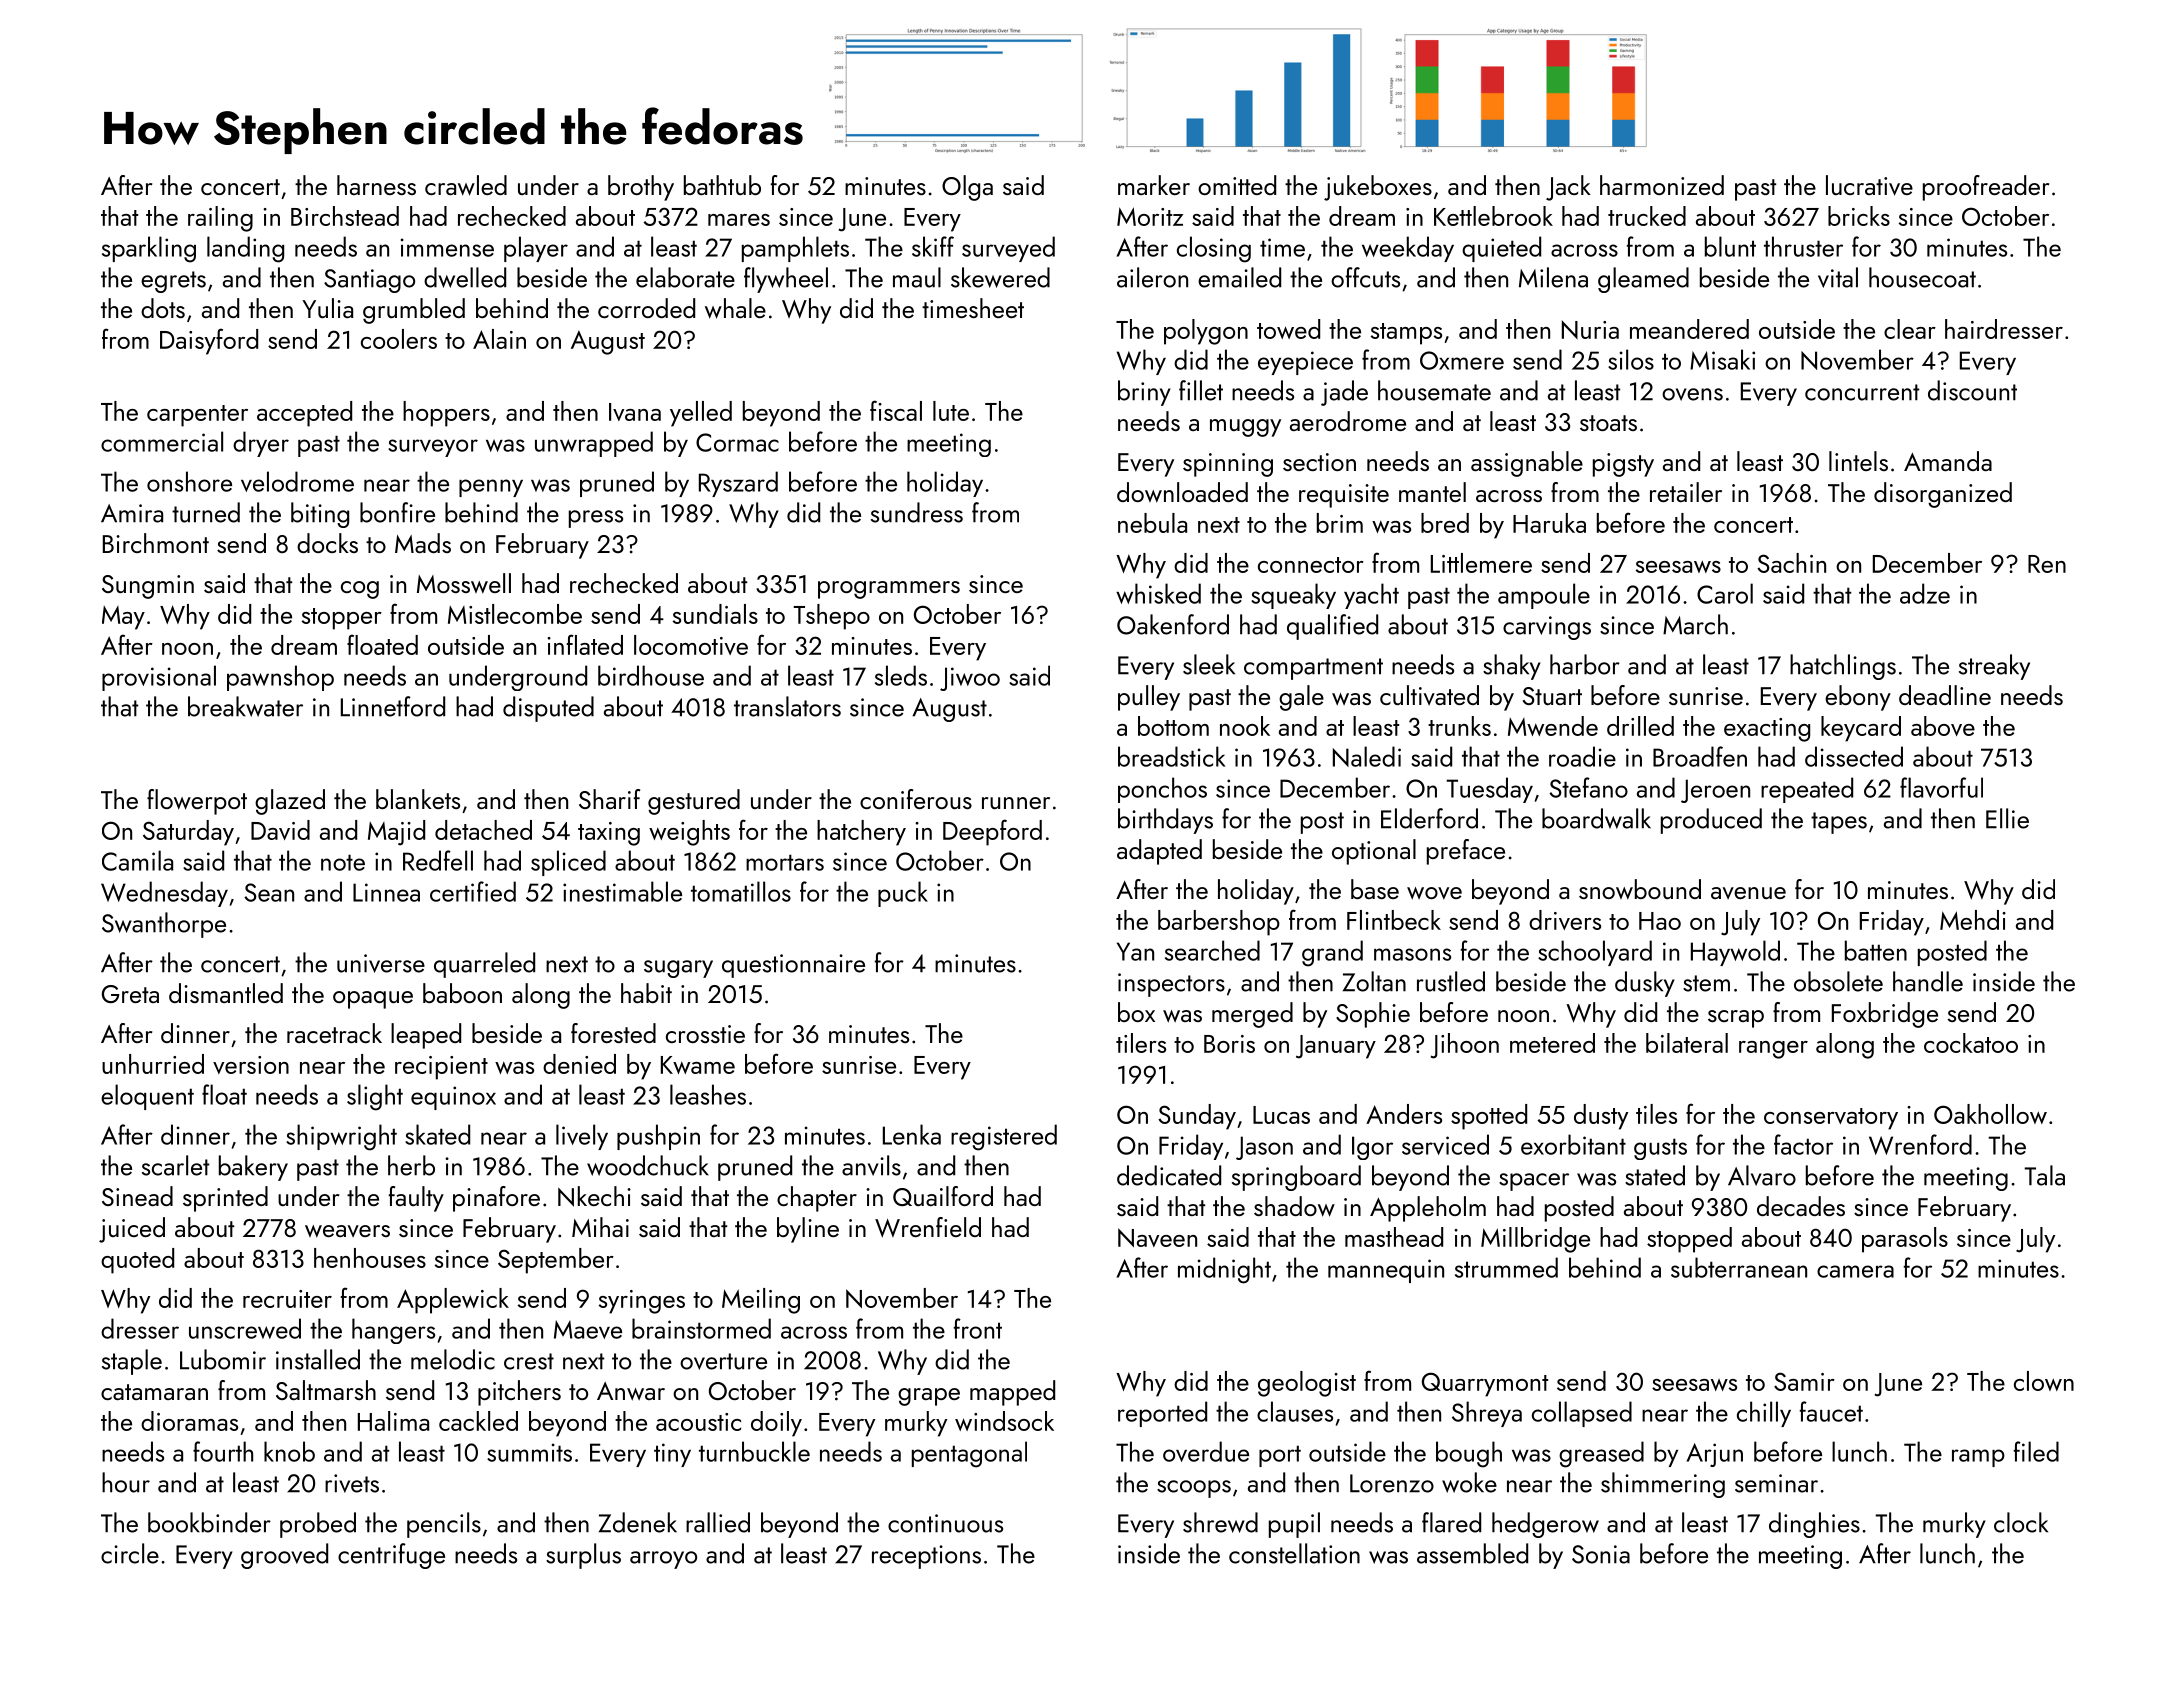  What do you see at coordinates (967, 188) in the document?
I see `Olga` at bounding box center [967, 188].
